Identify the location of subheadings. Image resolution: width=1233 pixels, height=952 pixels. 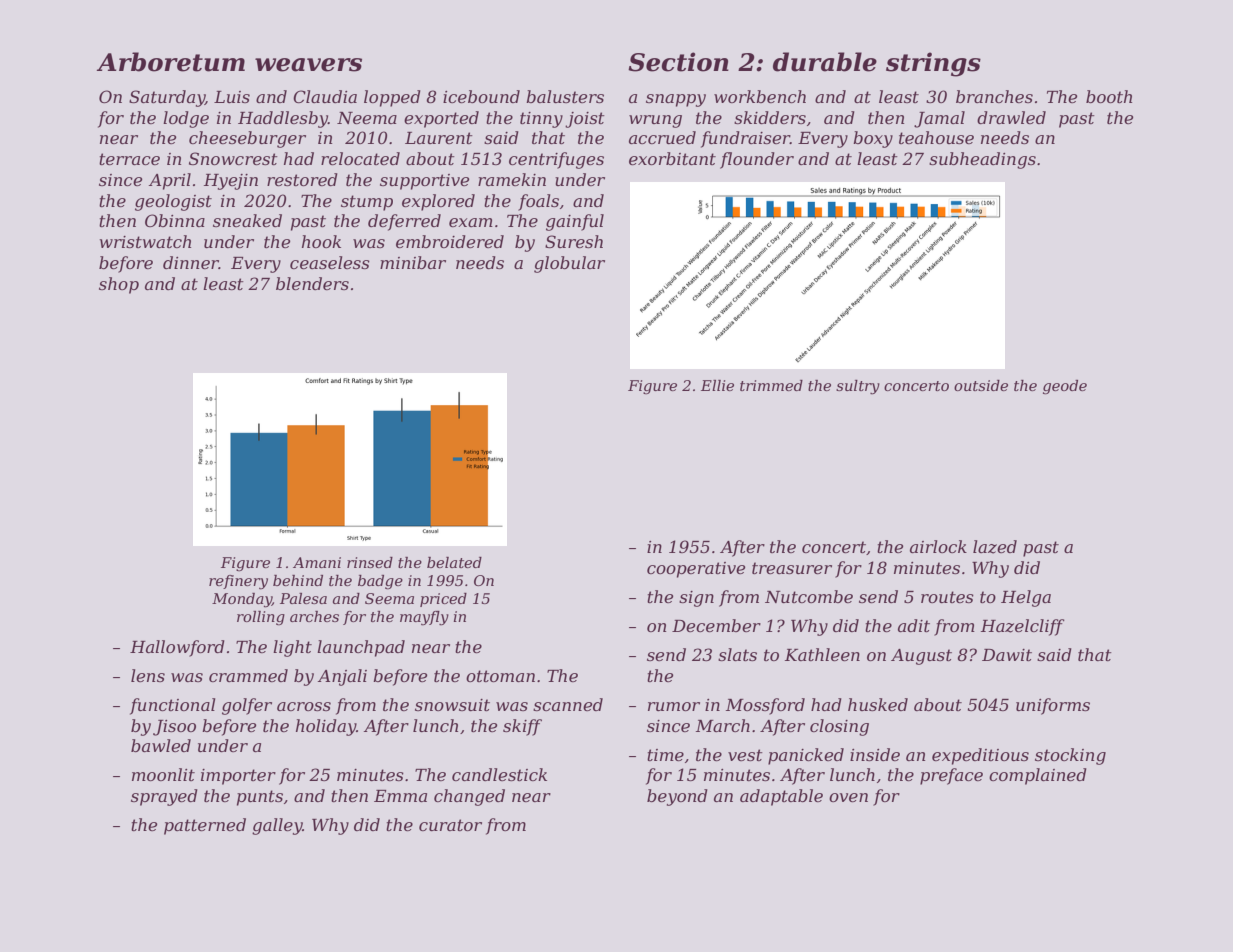
(982, 160).
